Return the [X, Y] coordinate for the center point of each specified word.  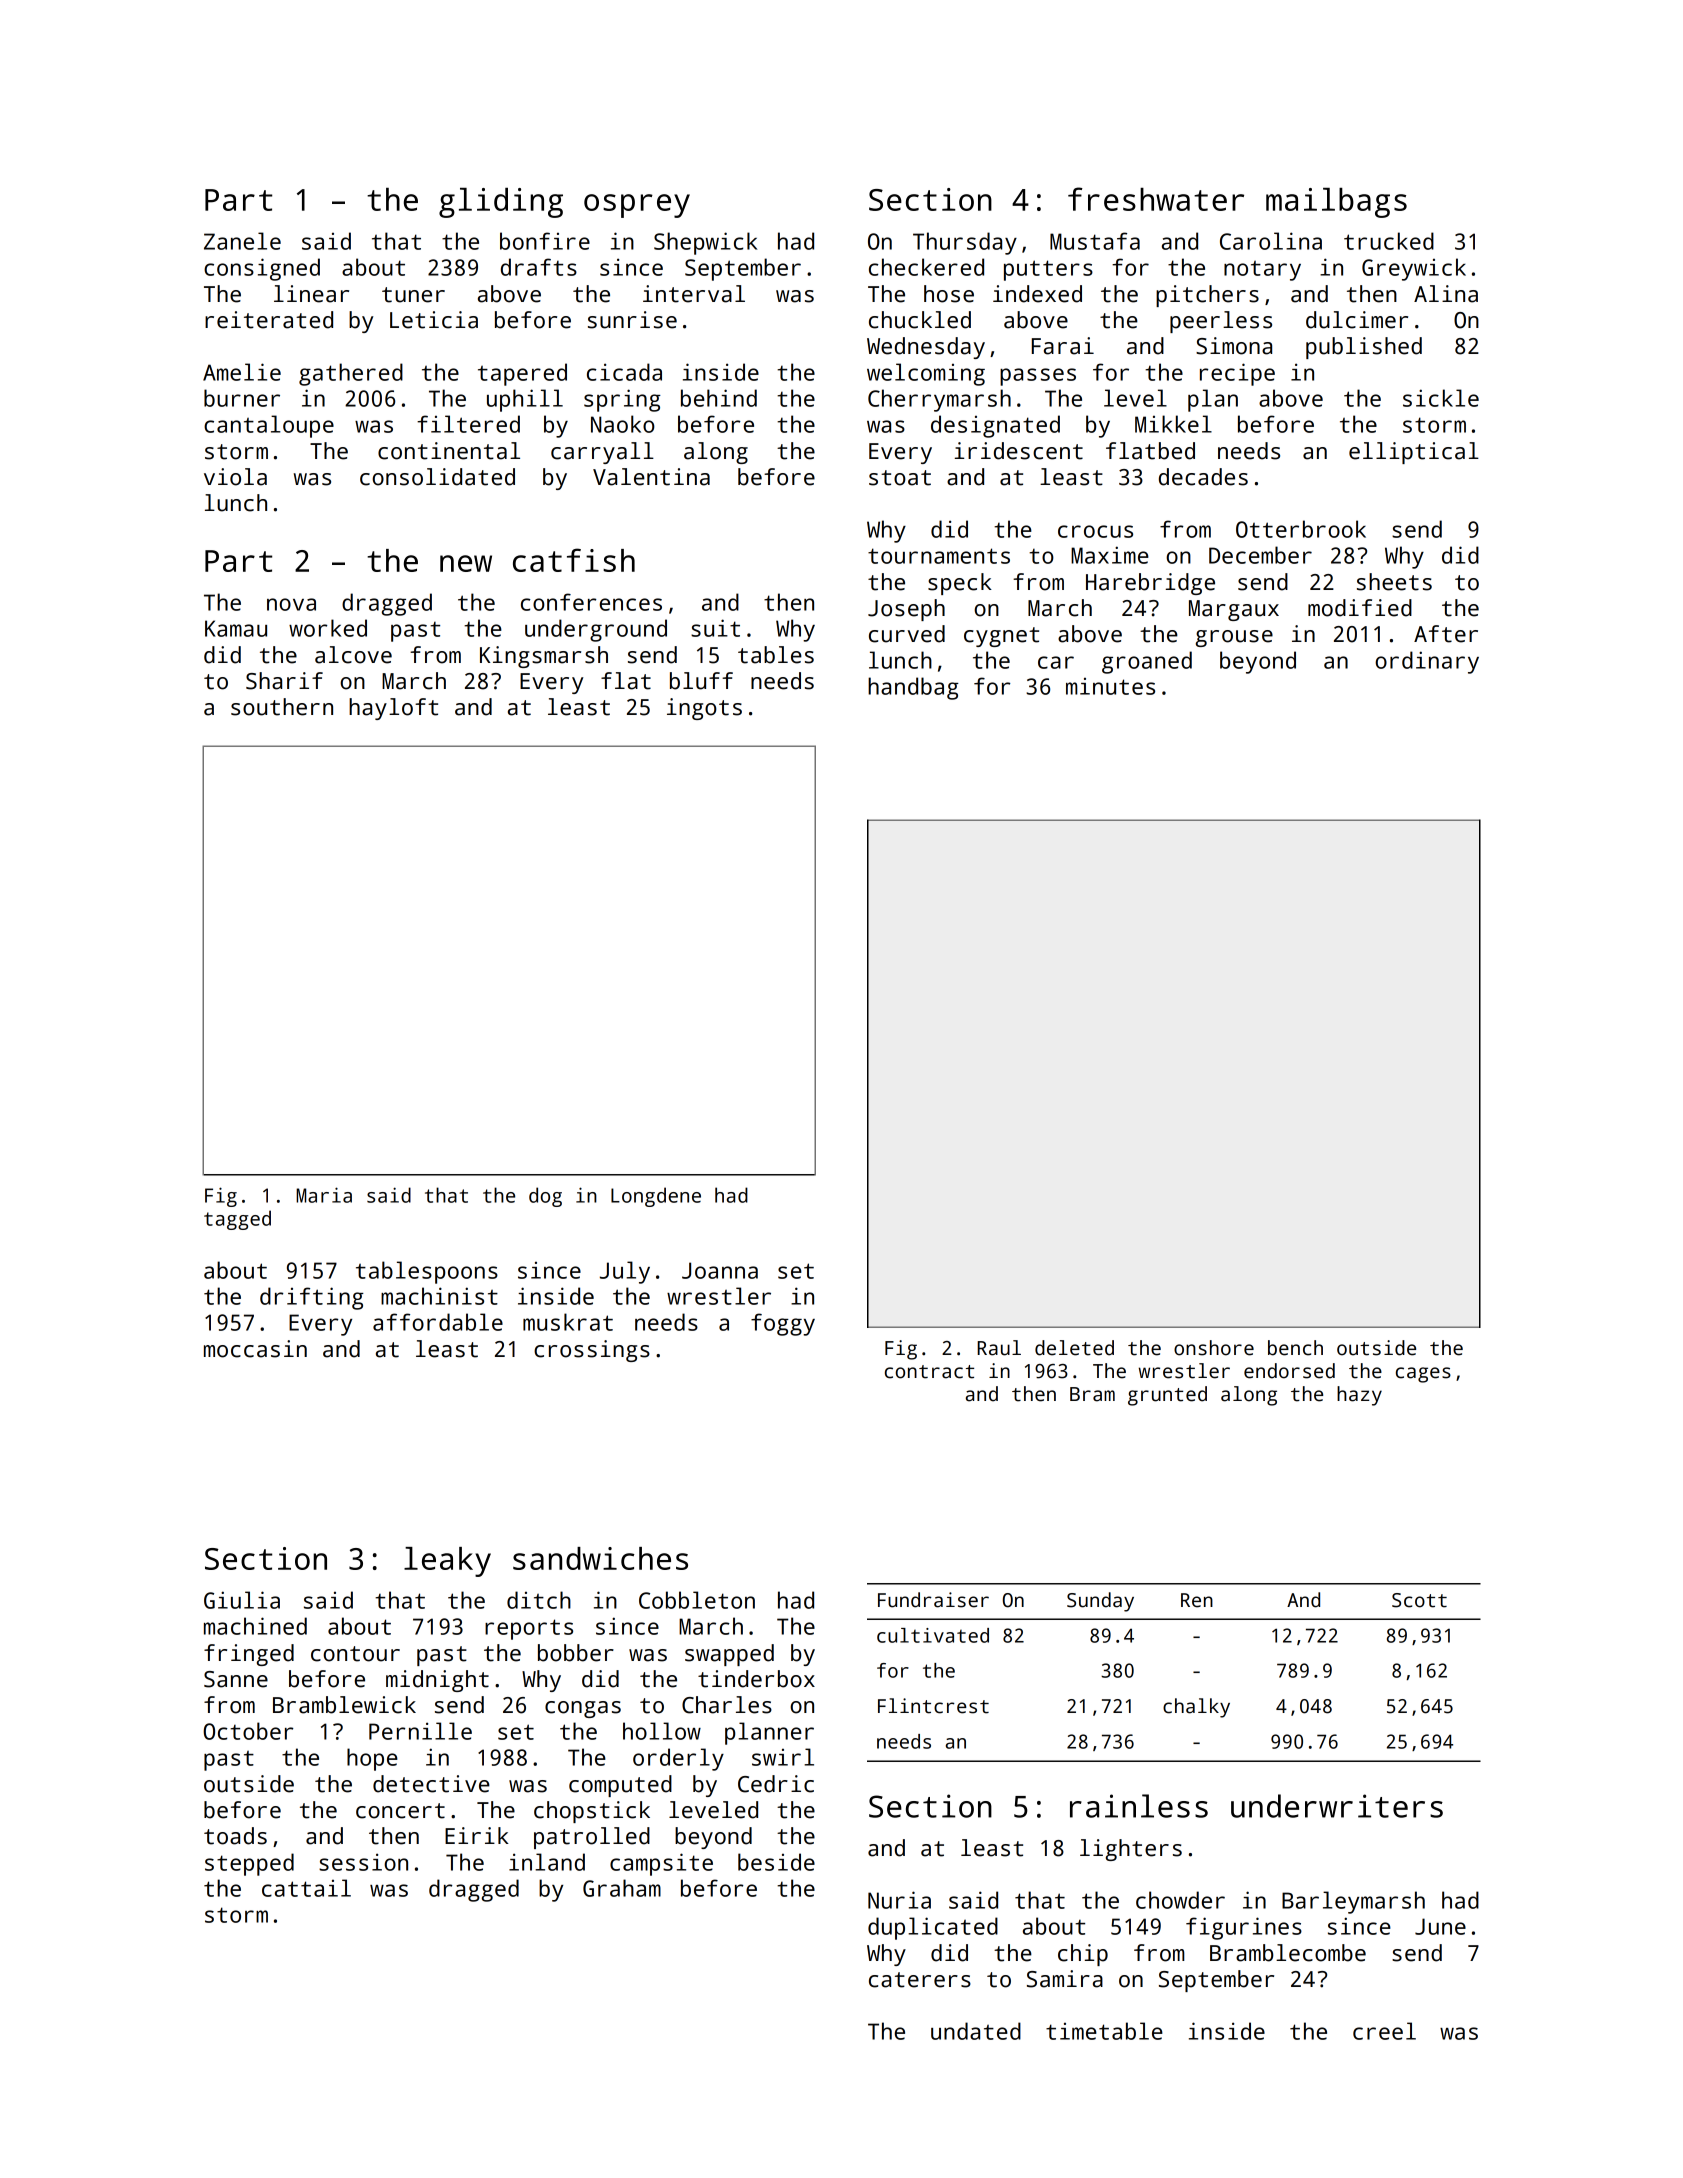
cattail [306, 1888]
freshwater [1156, 199]
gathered [351, 374]
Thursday [965, 243]
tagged [237, 1220]
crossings [592, 1351]
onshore [1214, 1348]
